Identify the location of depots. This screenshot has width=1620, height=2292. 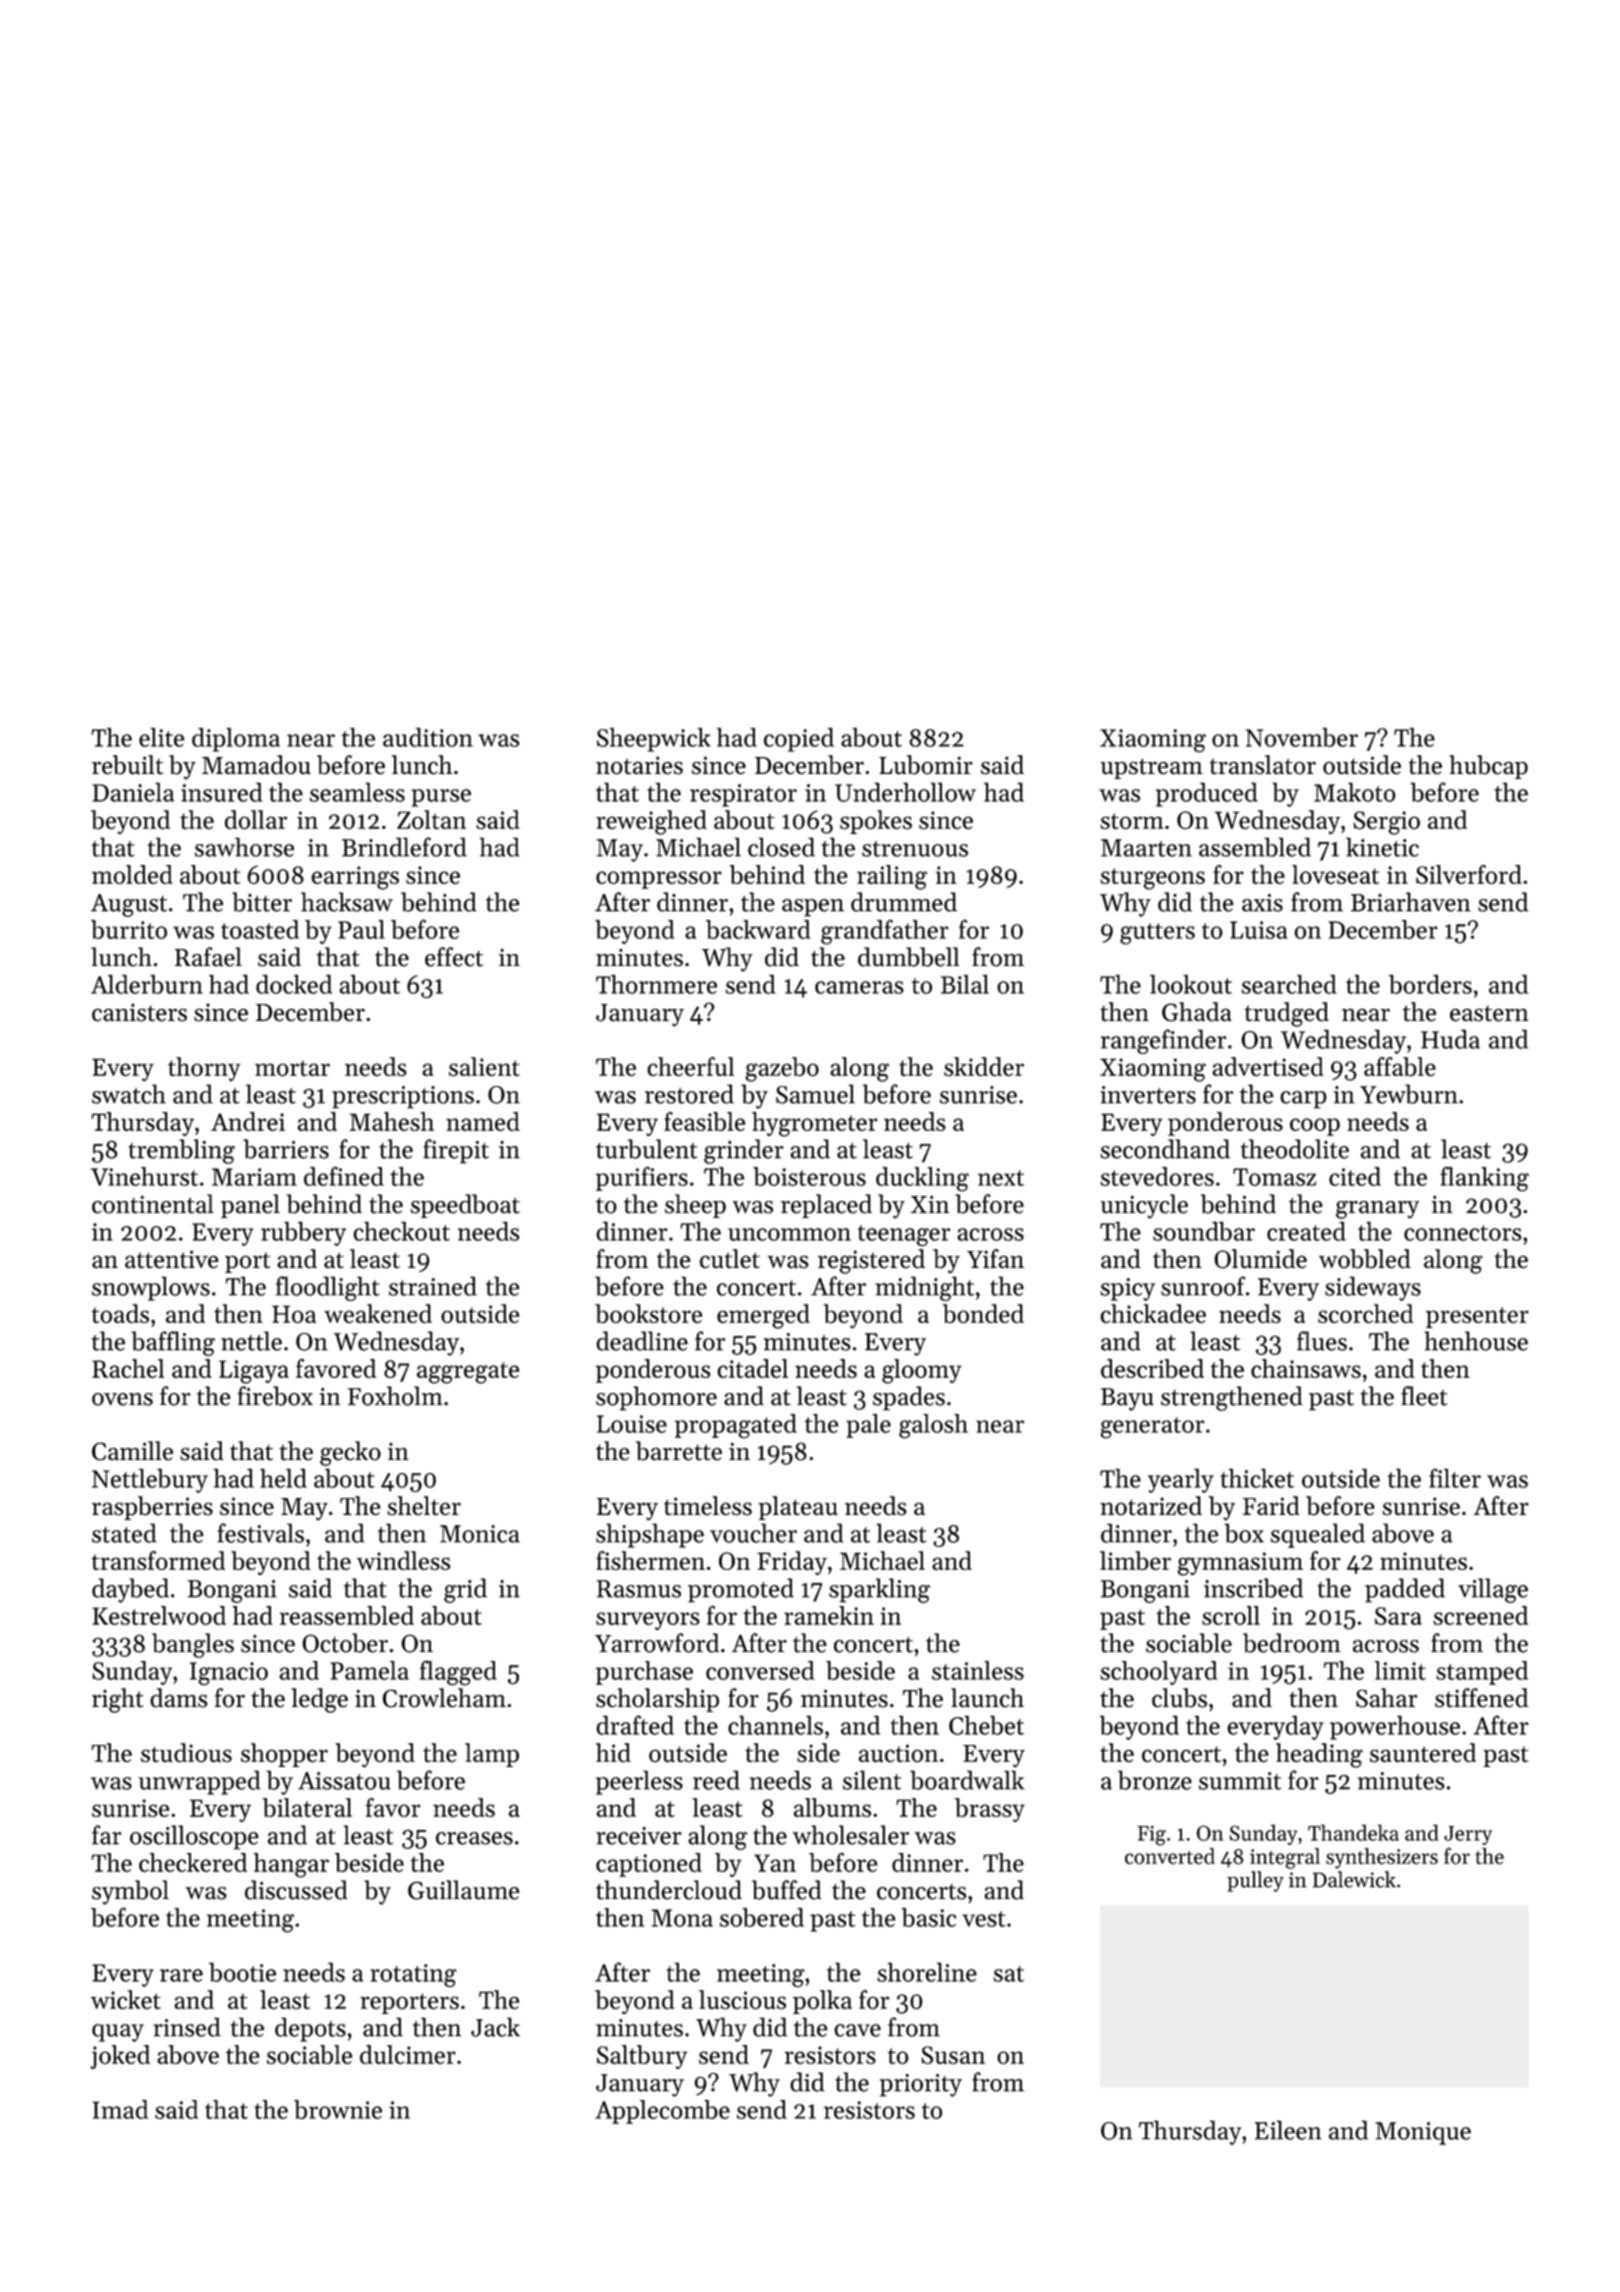
(310, 2029).
